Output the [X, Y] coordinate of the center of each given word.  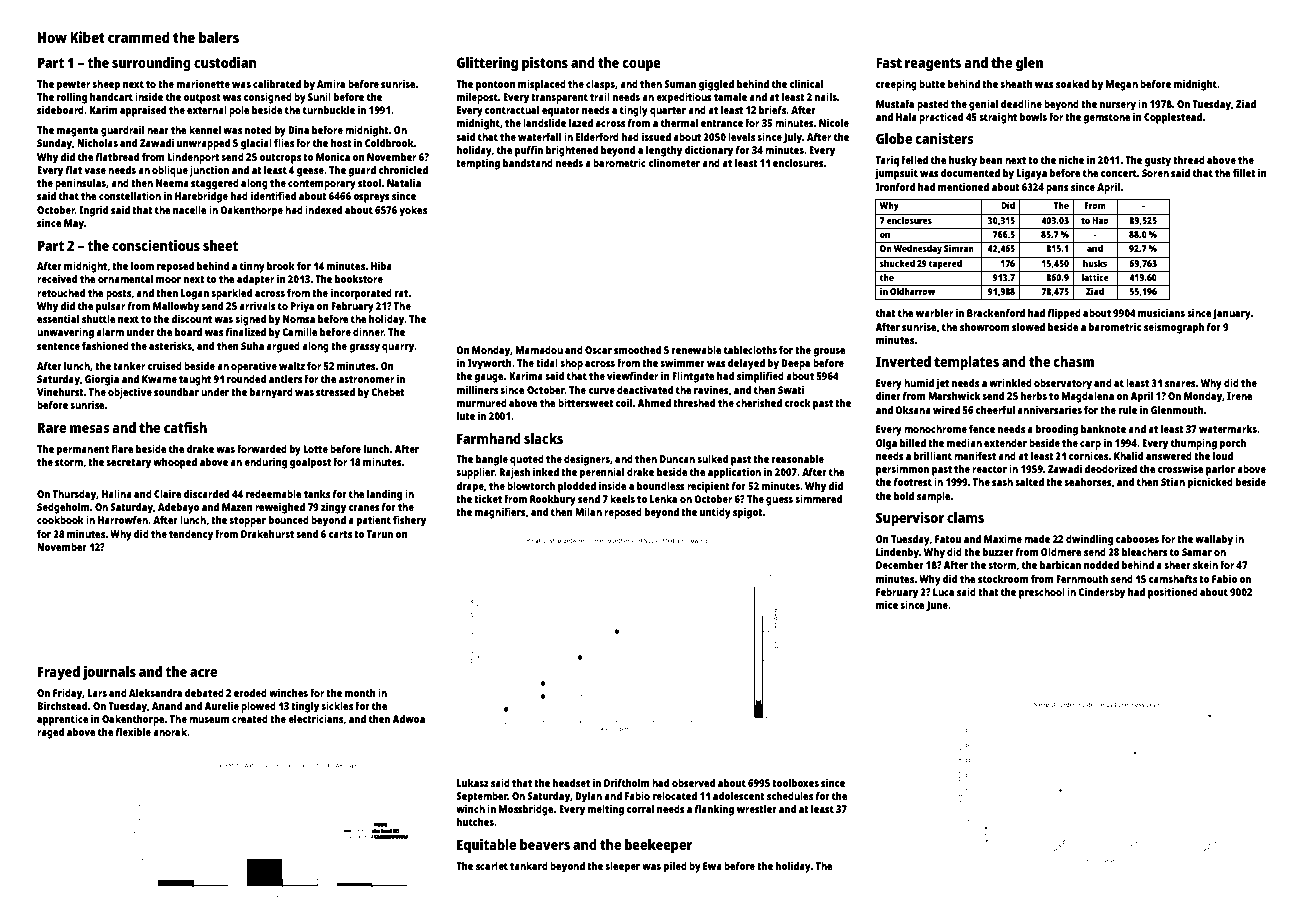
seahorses [1088, 482]
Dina [298, 129]
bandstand [528, 163]
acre [203, 673]
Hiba [381, 265]
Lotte [315, 449]
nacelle [190, 210]
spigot [748, 513]
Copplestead [1173, 118]
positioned [1173, 593]
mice [887, 604]
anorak [170, 732]
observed [693, 783]
